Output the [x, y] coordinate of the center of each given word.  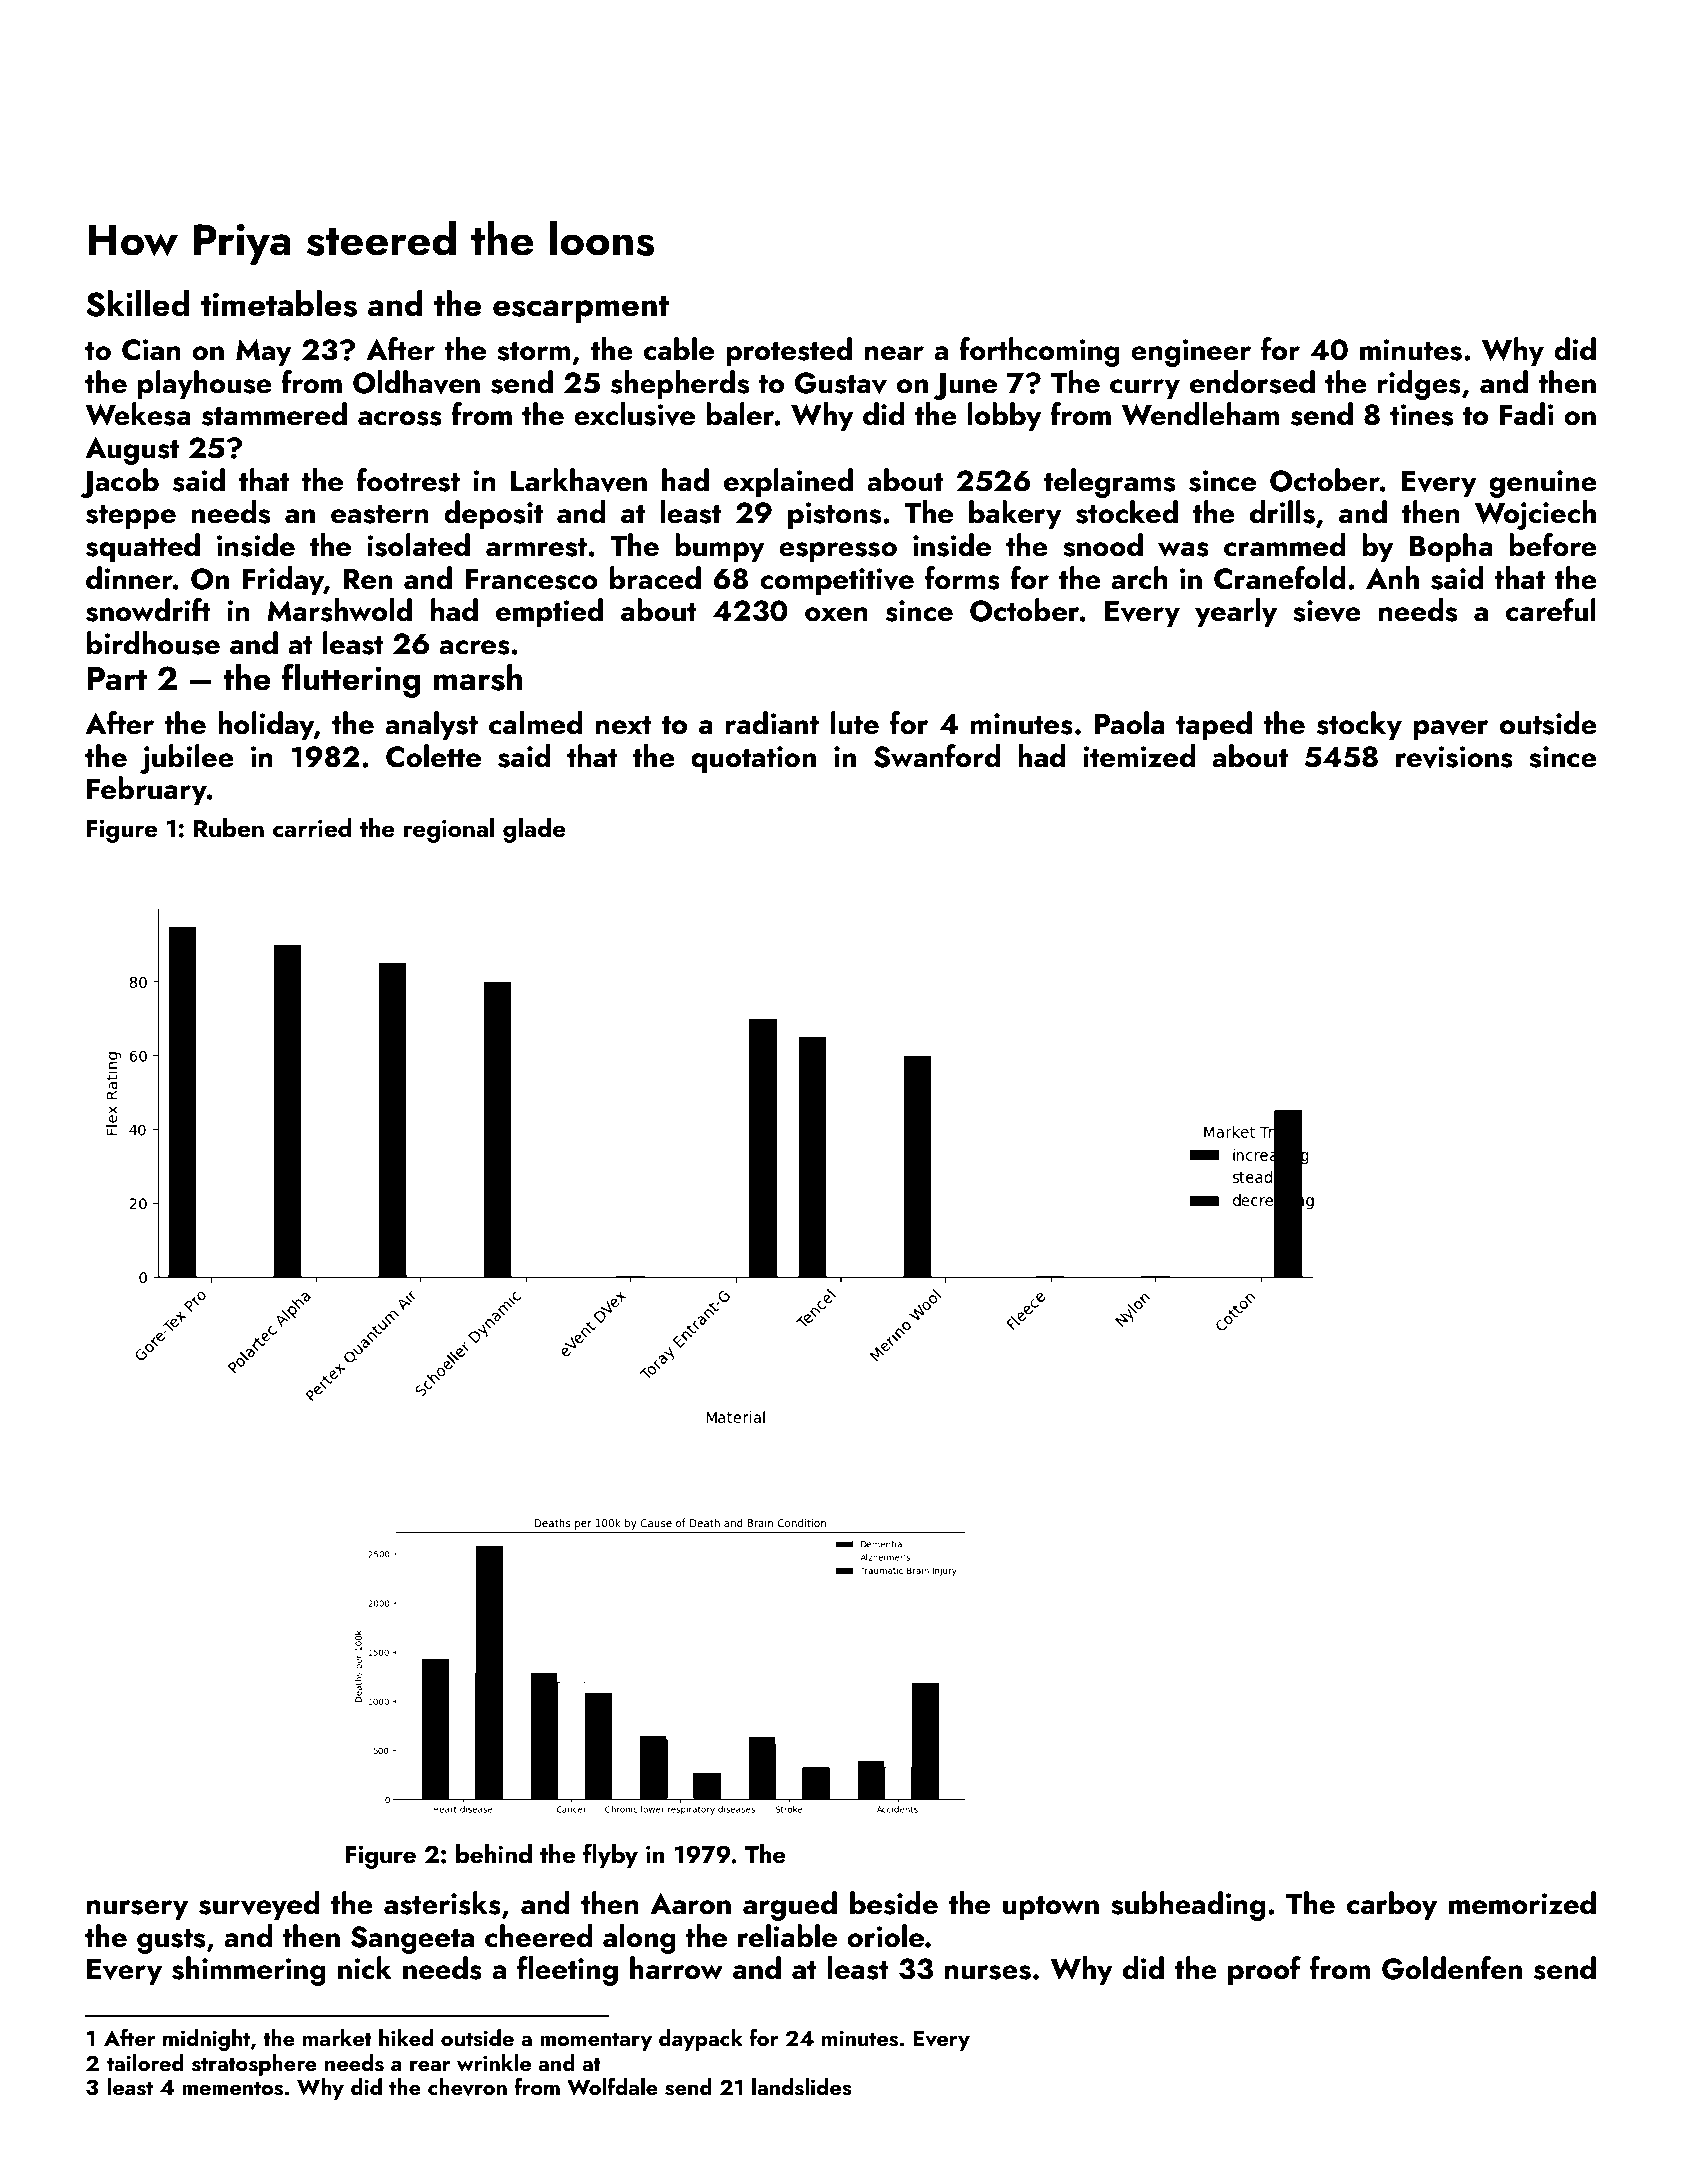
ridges [1419, 385]
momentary [596, 2041]
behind [494, 1854]
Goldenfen [1452, 1968]
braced [655, 578]
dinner [129, 578]
